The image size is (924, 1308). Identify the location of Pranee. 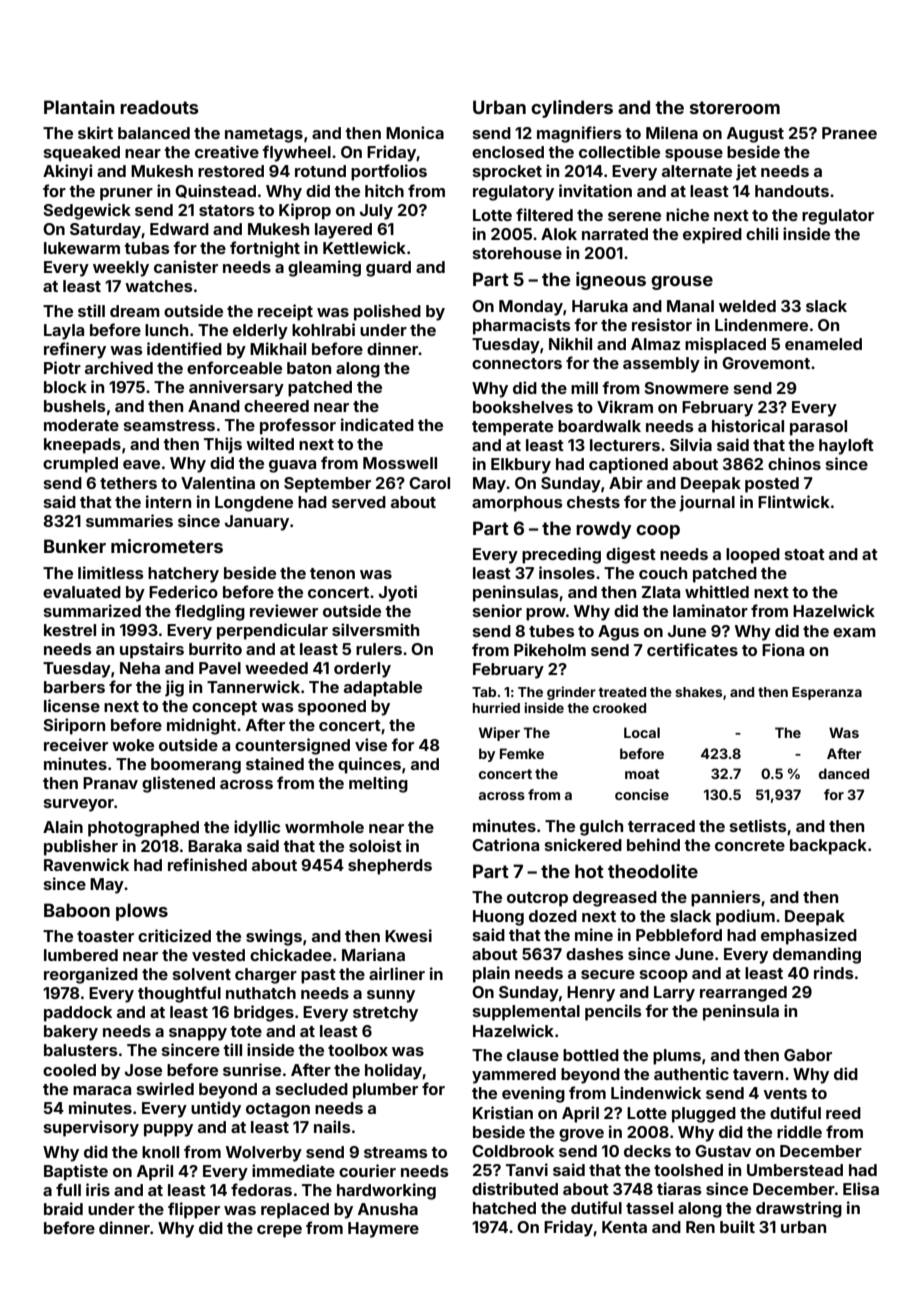
(849, 133).
